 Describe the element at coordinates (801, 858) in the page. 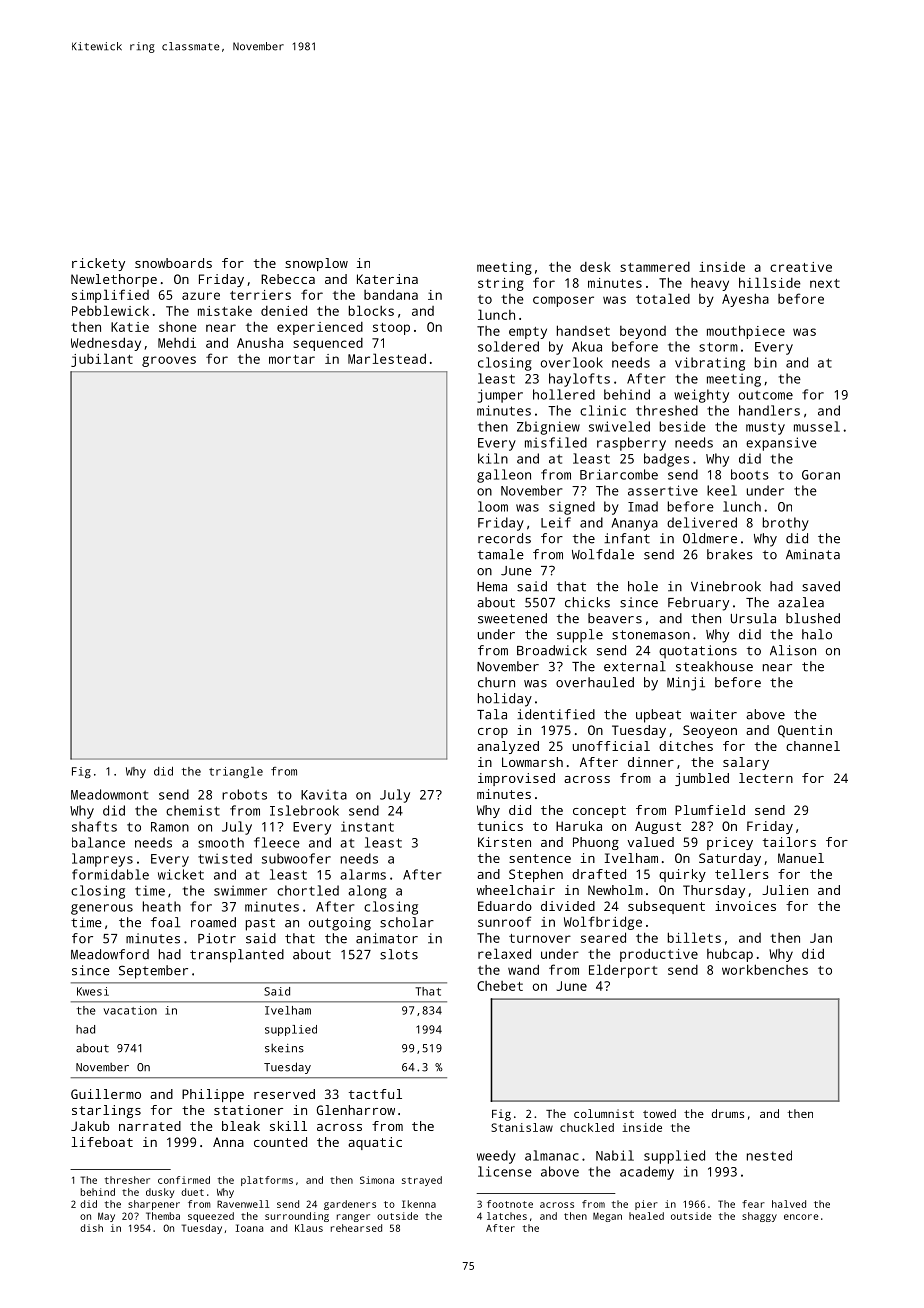

I see `Manuel` at that location.
